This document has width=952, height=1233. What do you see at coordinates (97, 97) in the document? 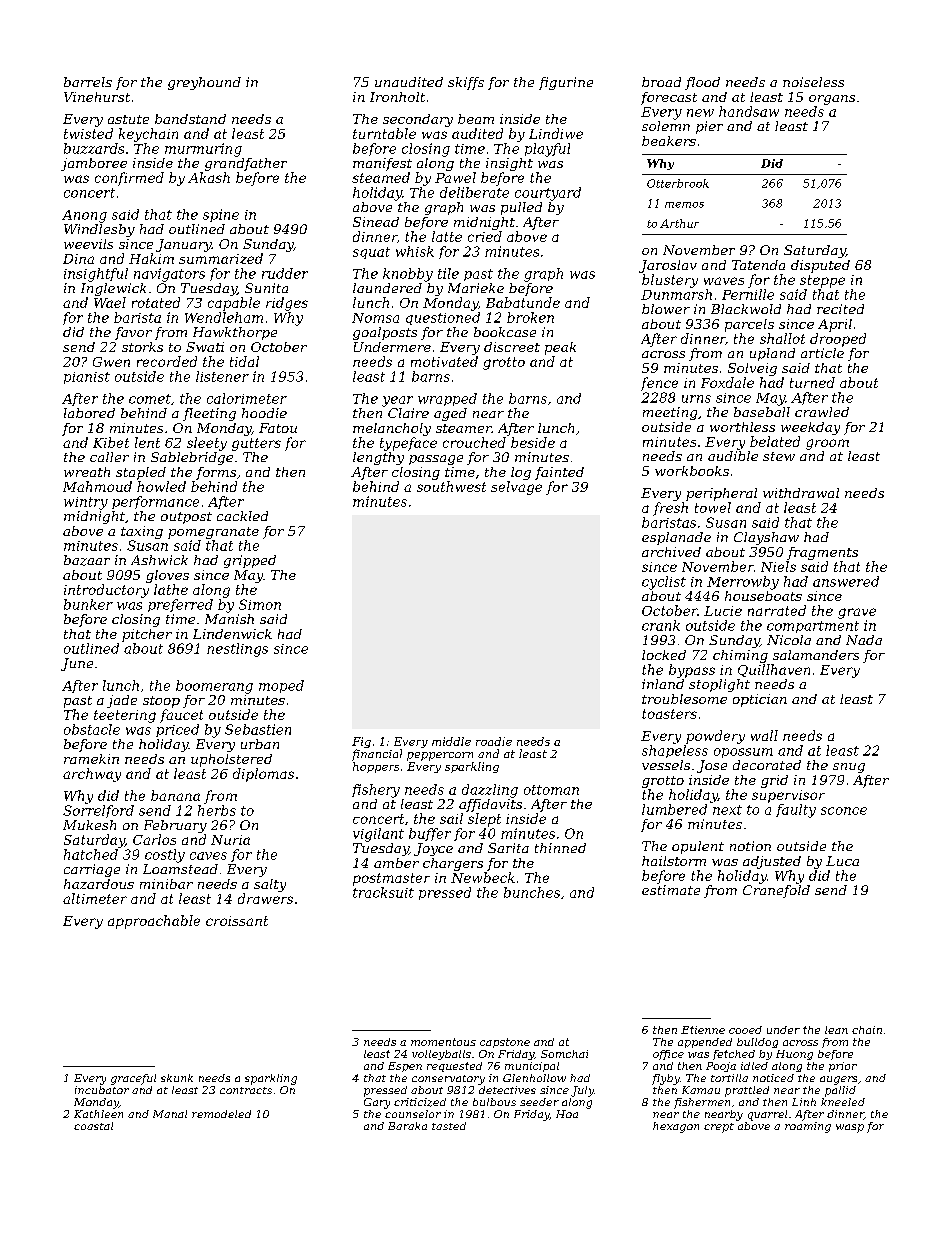
I see `Vinehurst` at bounding box center [97, 97].
